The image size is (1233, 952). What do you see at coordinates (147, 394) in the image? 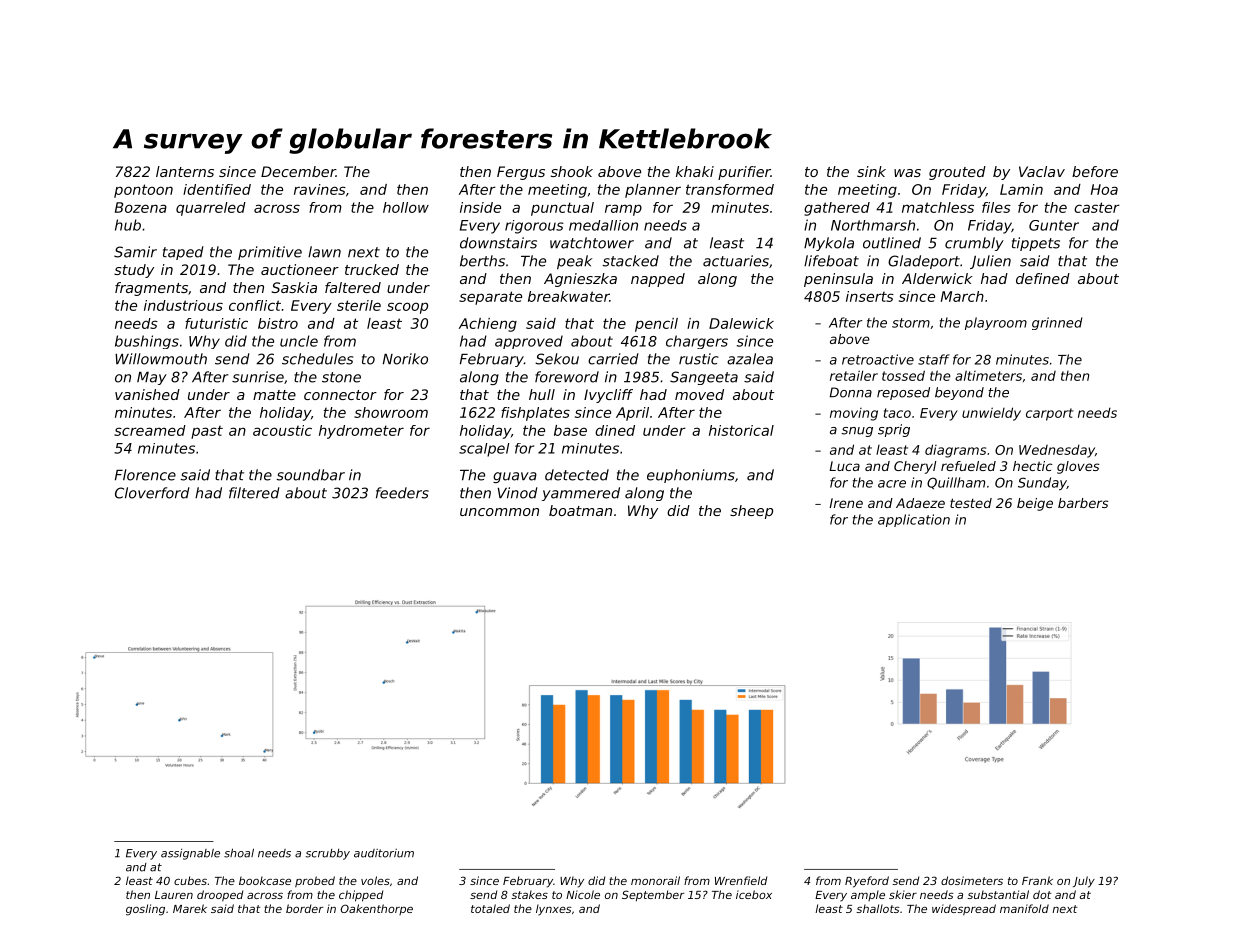
I see `vanished` at bounding box center [147, 394].
